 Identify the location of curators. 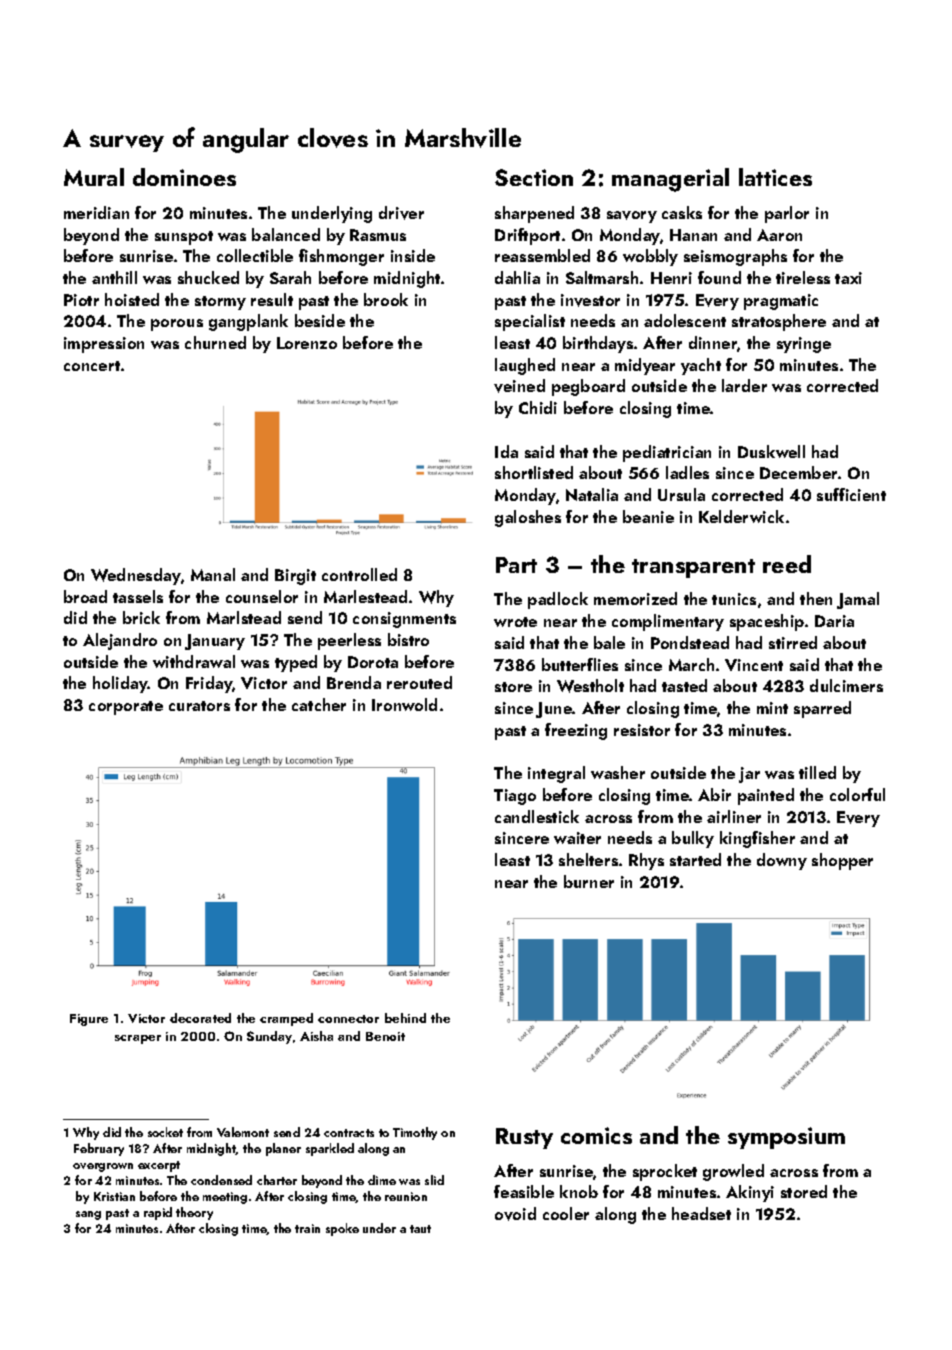
(199, 706).
